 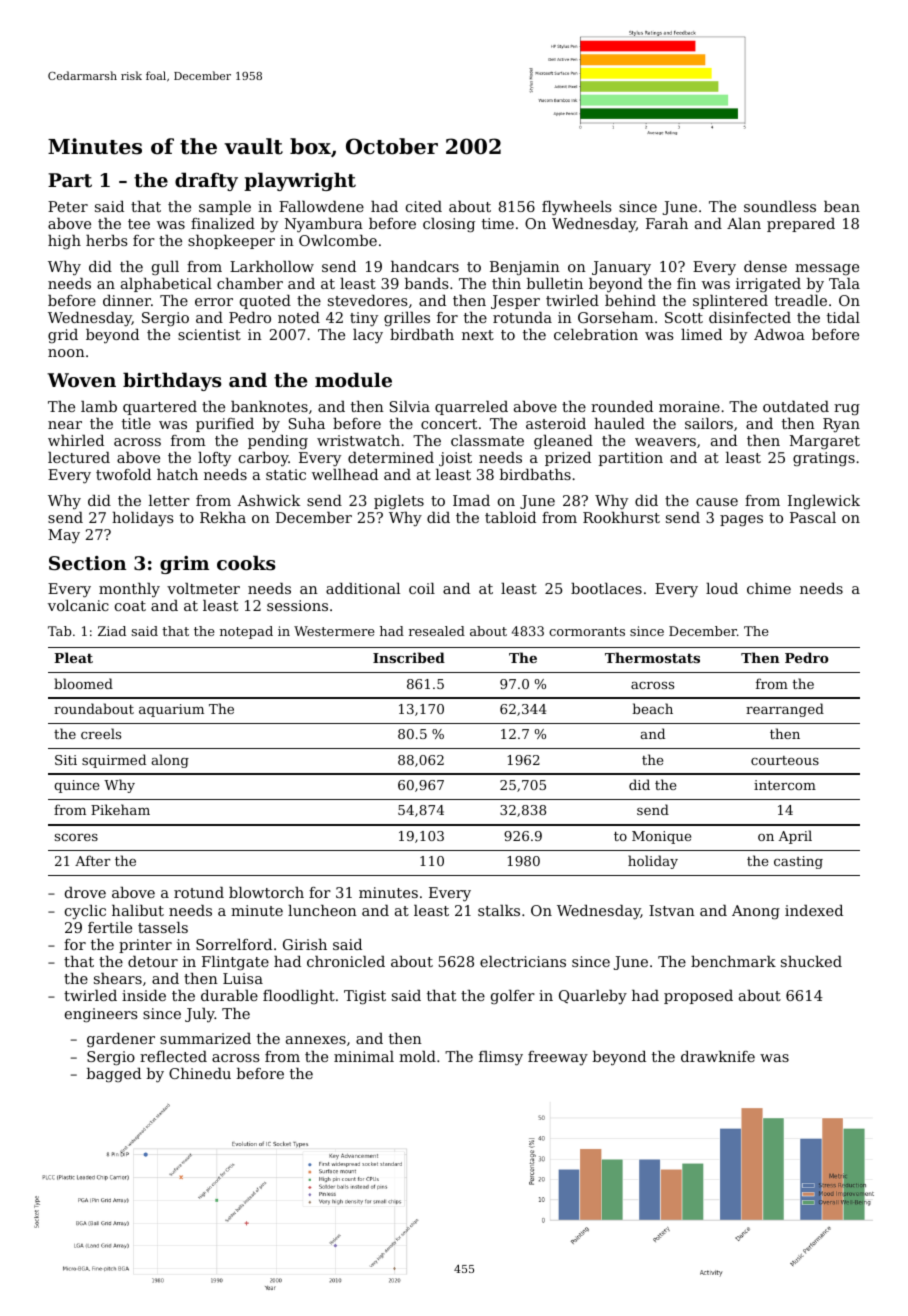 What do you see at coordinates (206, 181) in the page?
I see `drafty` at bounding box center [206, 181].
